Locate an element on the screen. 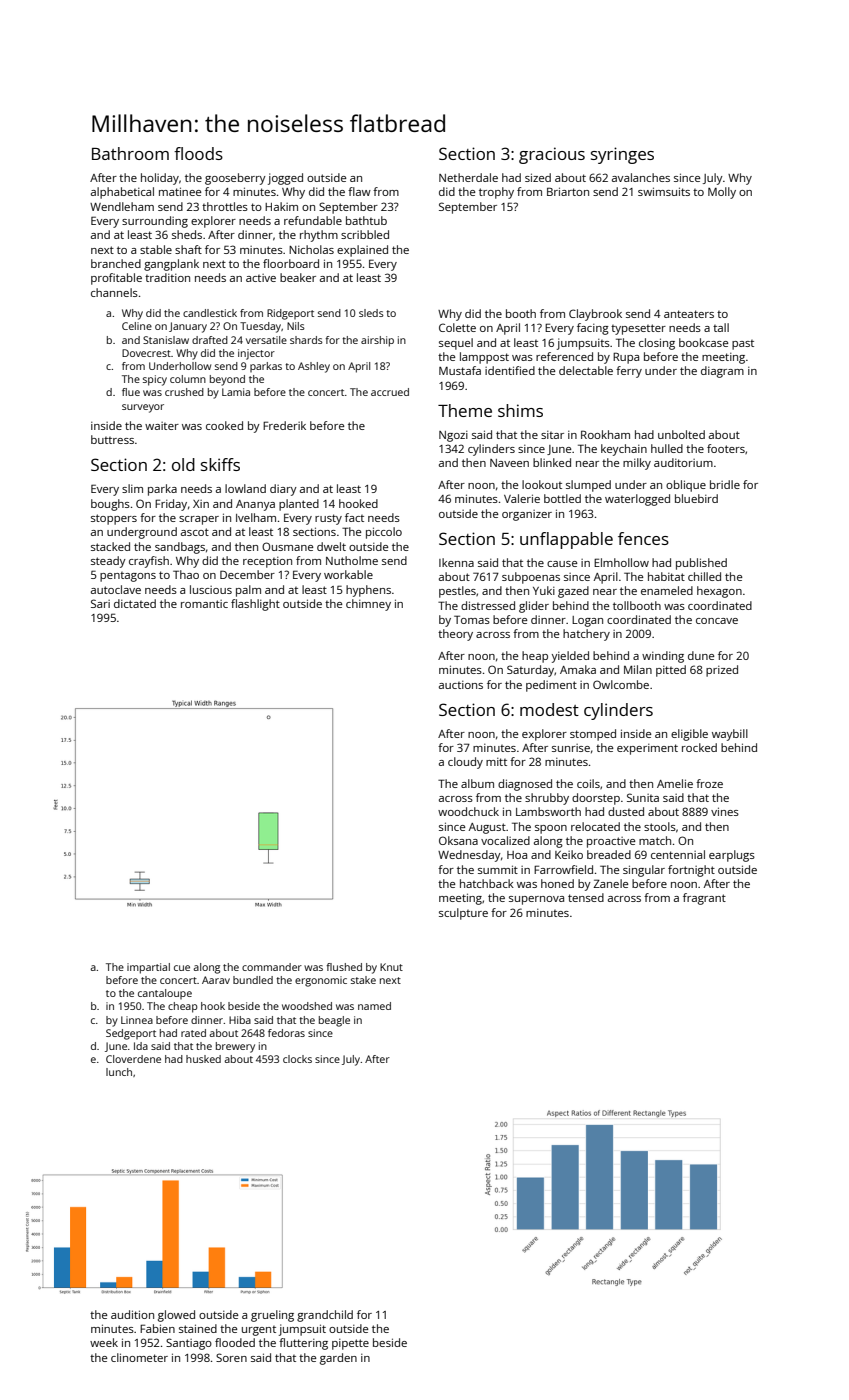  cue is located at coordinates (182, 968).
